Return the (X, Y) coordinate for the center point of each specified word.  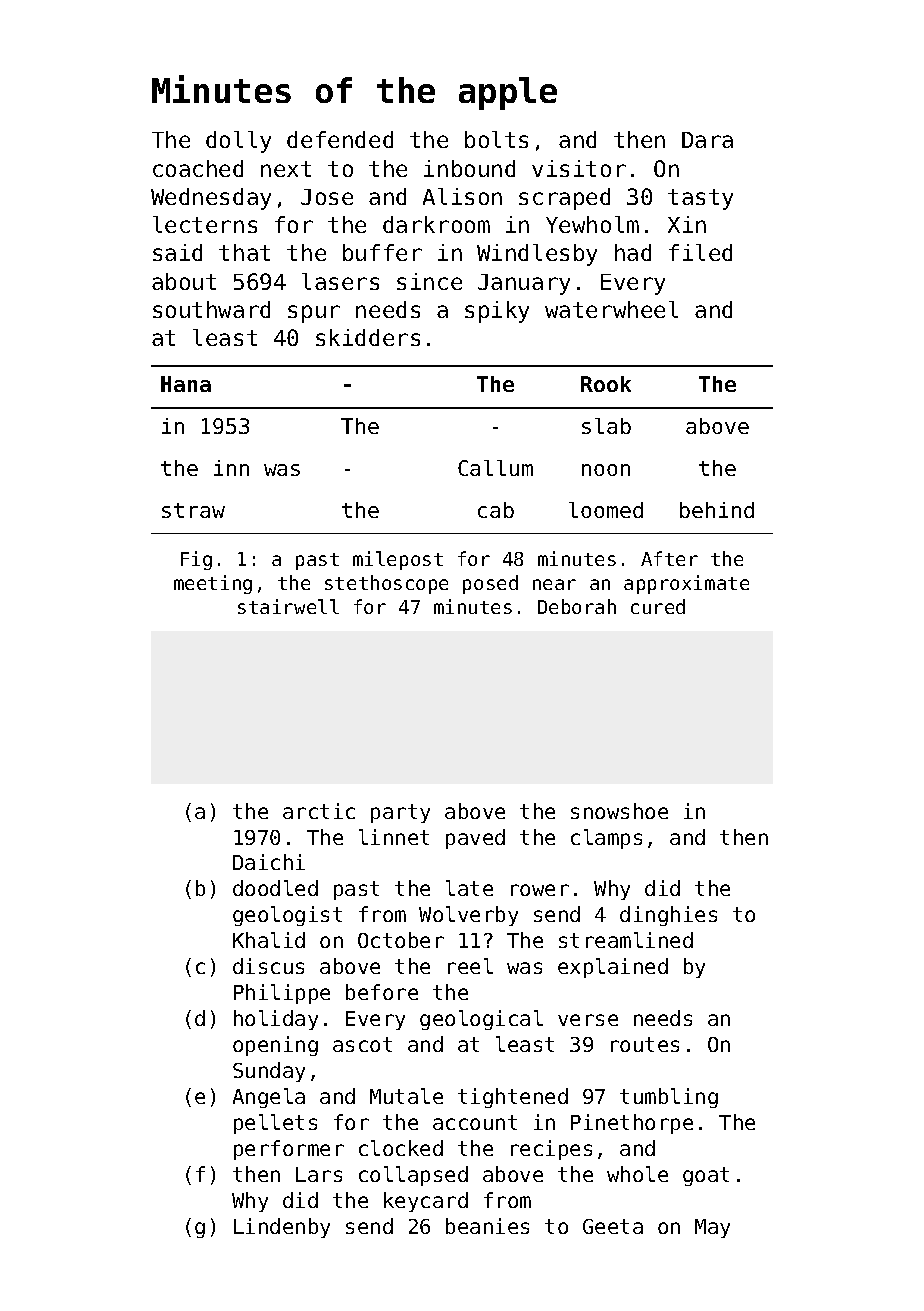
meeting (213, 584)
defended (340, 139)
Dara (707, 140)
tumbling (669, 1098)
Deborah (577, 606)
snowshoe (619, 811)
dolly (238, 142)
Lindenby (282, 1228)
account (475, 1122)
